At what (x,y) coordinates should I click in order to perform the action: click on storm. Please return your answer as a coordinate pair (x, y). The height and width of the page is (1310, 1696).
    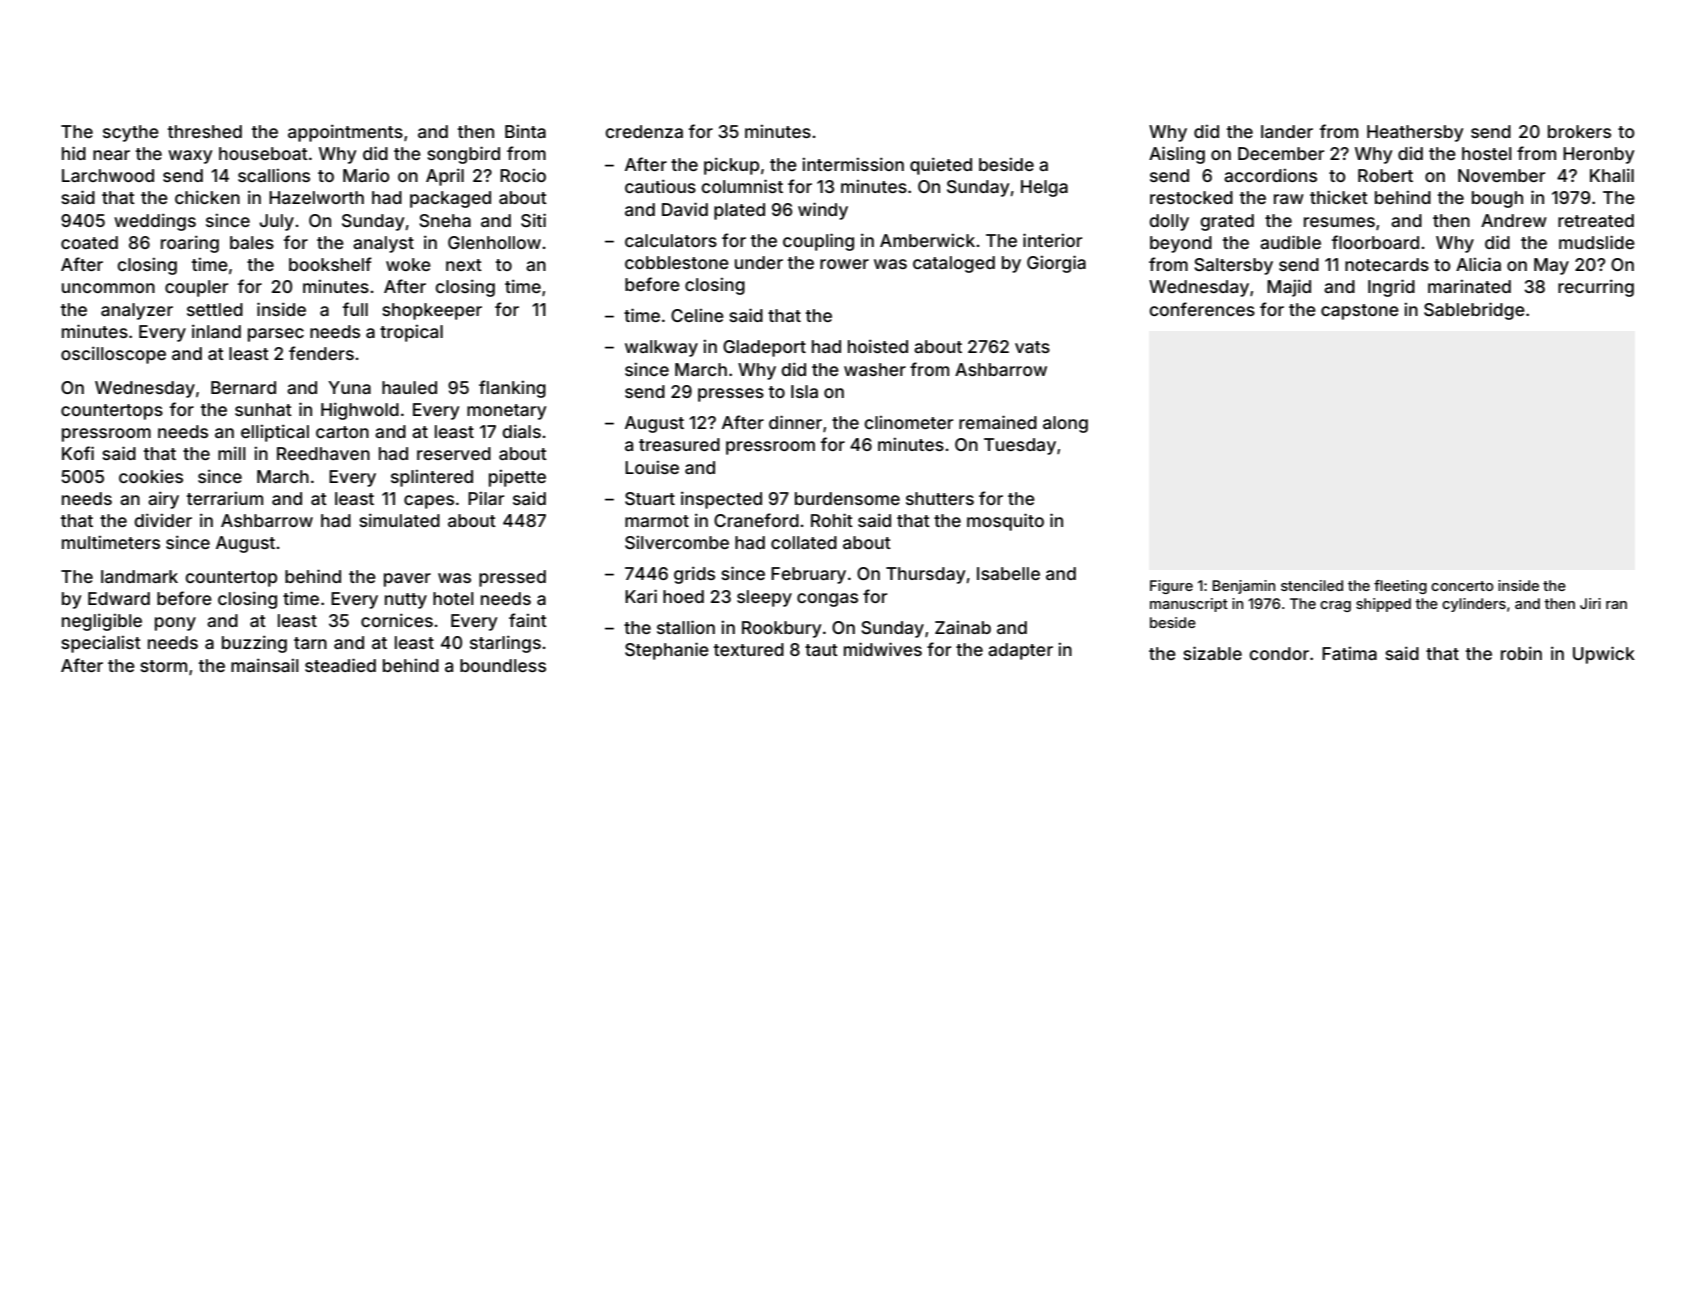
    Looking at the image, I should click on (163, 666).
